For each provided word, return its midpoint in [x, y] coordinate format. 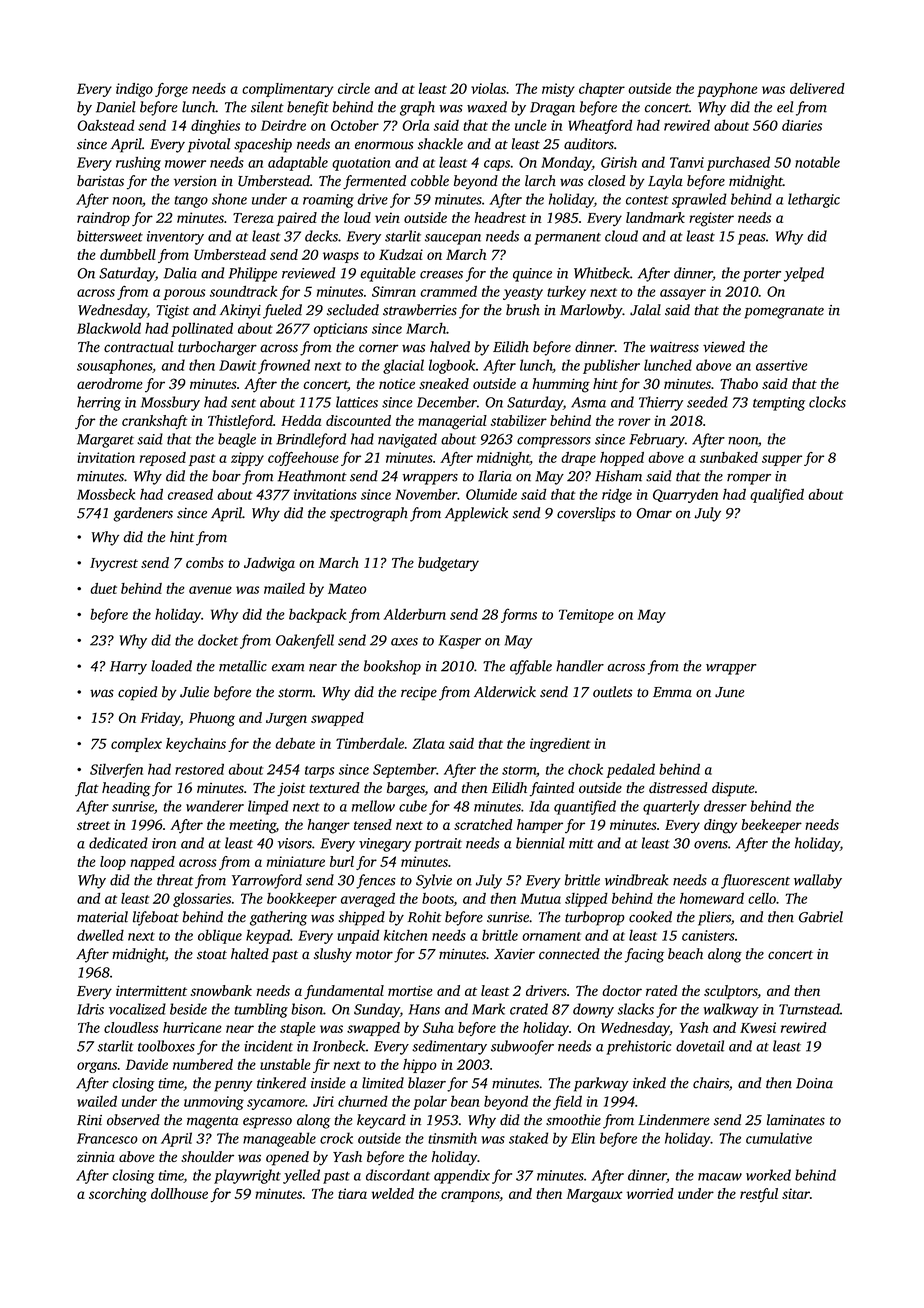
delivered [817, 88]
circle [354, 88]
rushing [138, 163]
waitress [674, 347]
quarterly [671, 807]
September [404, 770]
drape [578, 459]
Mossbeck [106, 494]
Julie [194, 692]
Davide [147, 1064]
